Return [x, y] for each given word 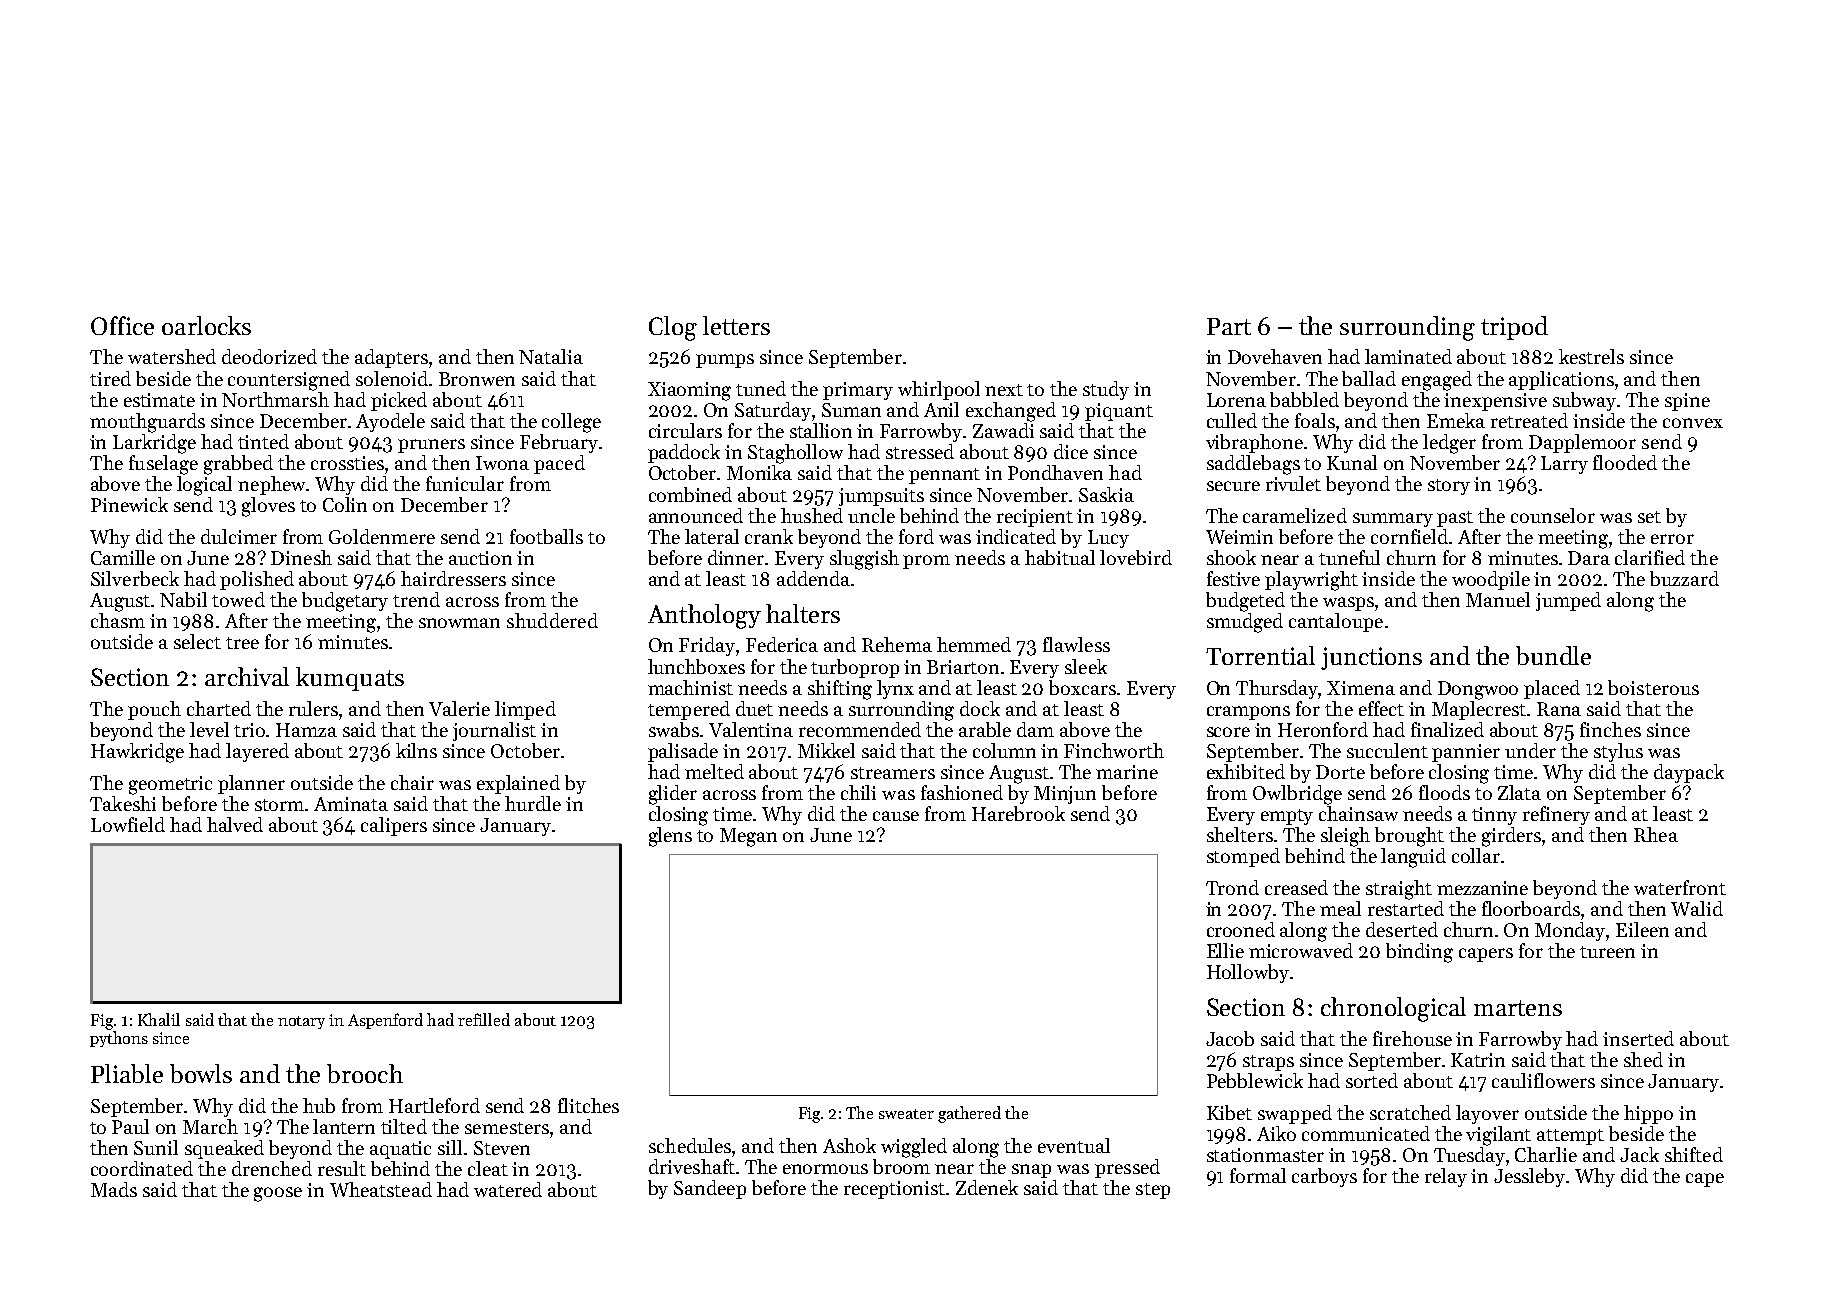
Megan [748, 837]
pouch [154, 710]
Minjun [1065, 795]
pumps [725, 361]
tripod [1514, 328]
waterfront [1680, 887]
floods [1444, 792]
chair [412, 782]
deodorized [269, 356]
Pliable [127, 1073]
